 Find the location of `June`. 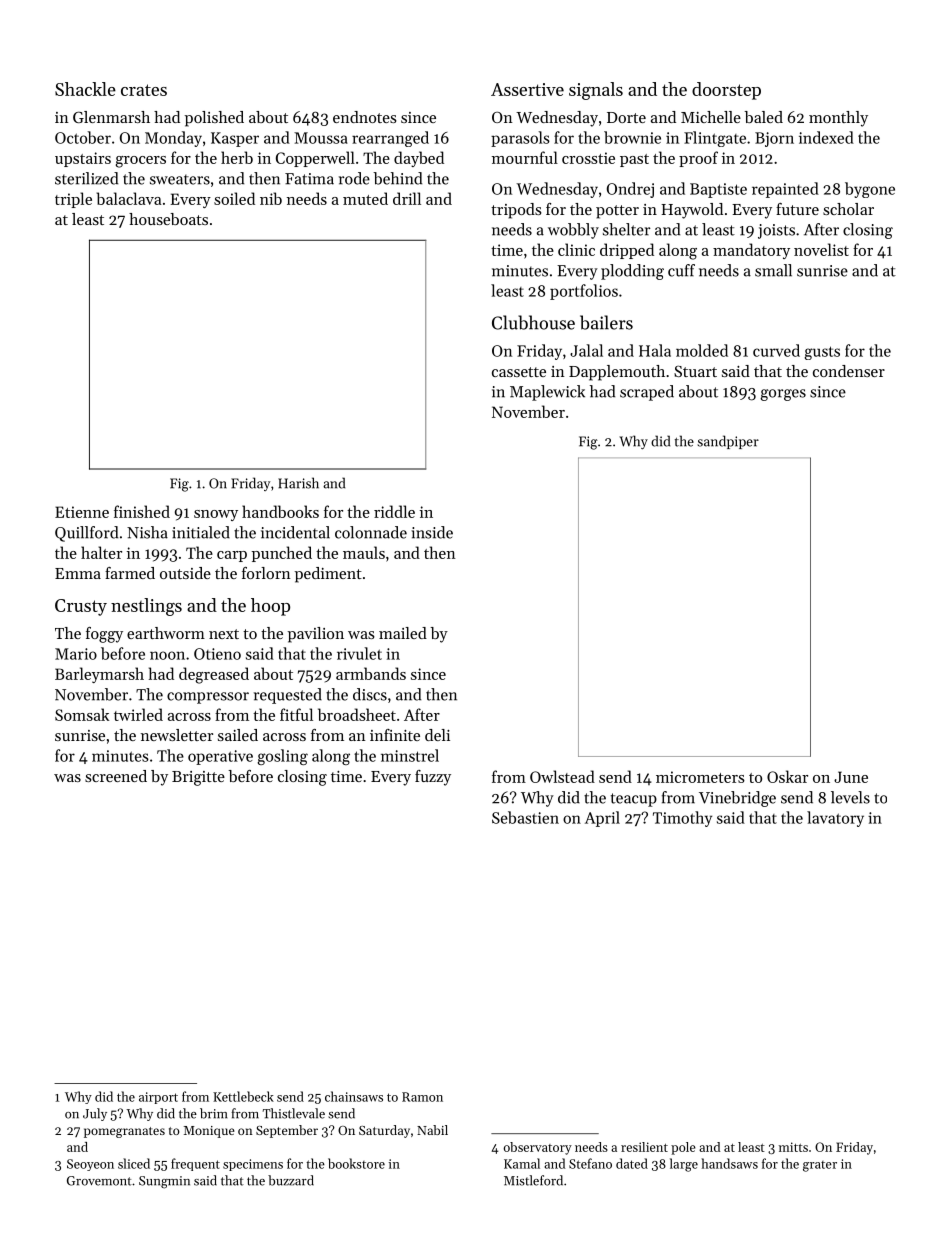

June is located at coordinates (851, 777).
